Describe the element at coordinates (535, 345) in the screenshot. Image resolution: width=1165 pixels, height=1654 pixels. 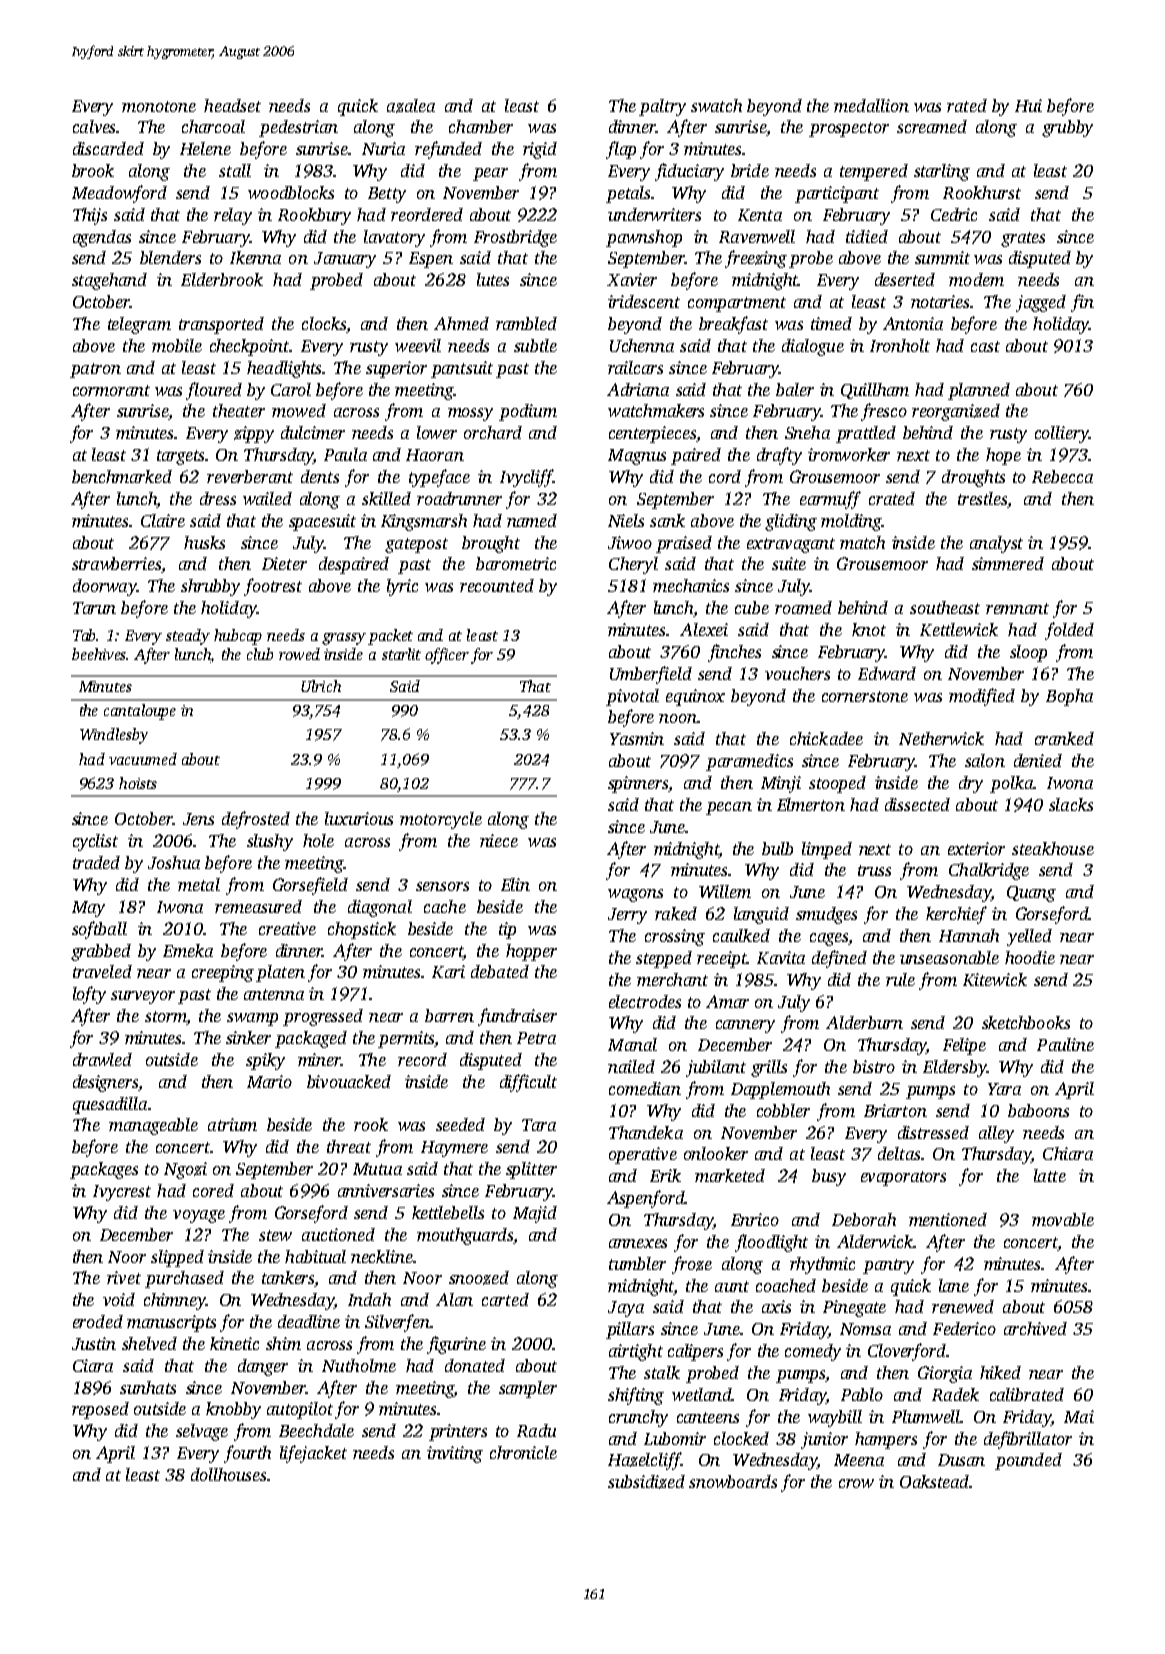
I see `subtle` at that location.
